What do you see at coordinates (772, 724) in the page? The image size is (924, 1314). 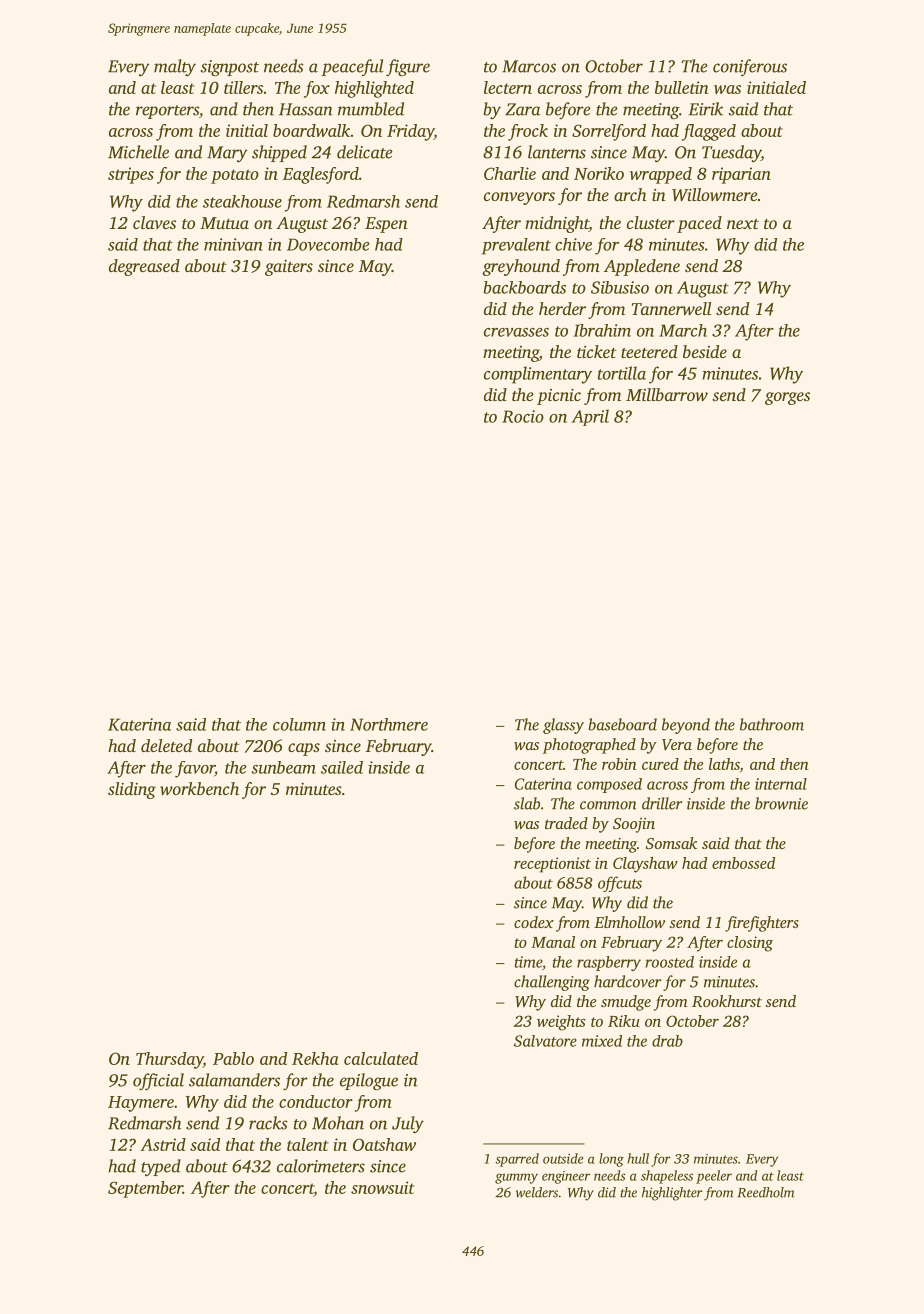 I see `bathroom` at bounding box center [772, 724].
